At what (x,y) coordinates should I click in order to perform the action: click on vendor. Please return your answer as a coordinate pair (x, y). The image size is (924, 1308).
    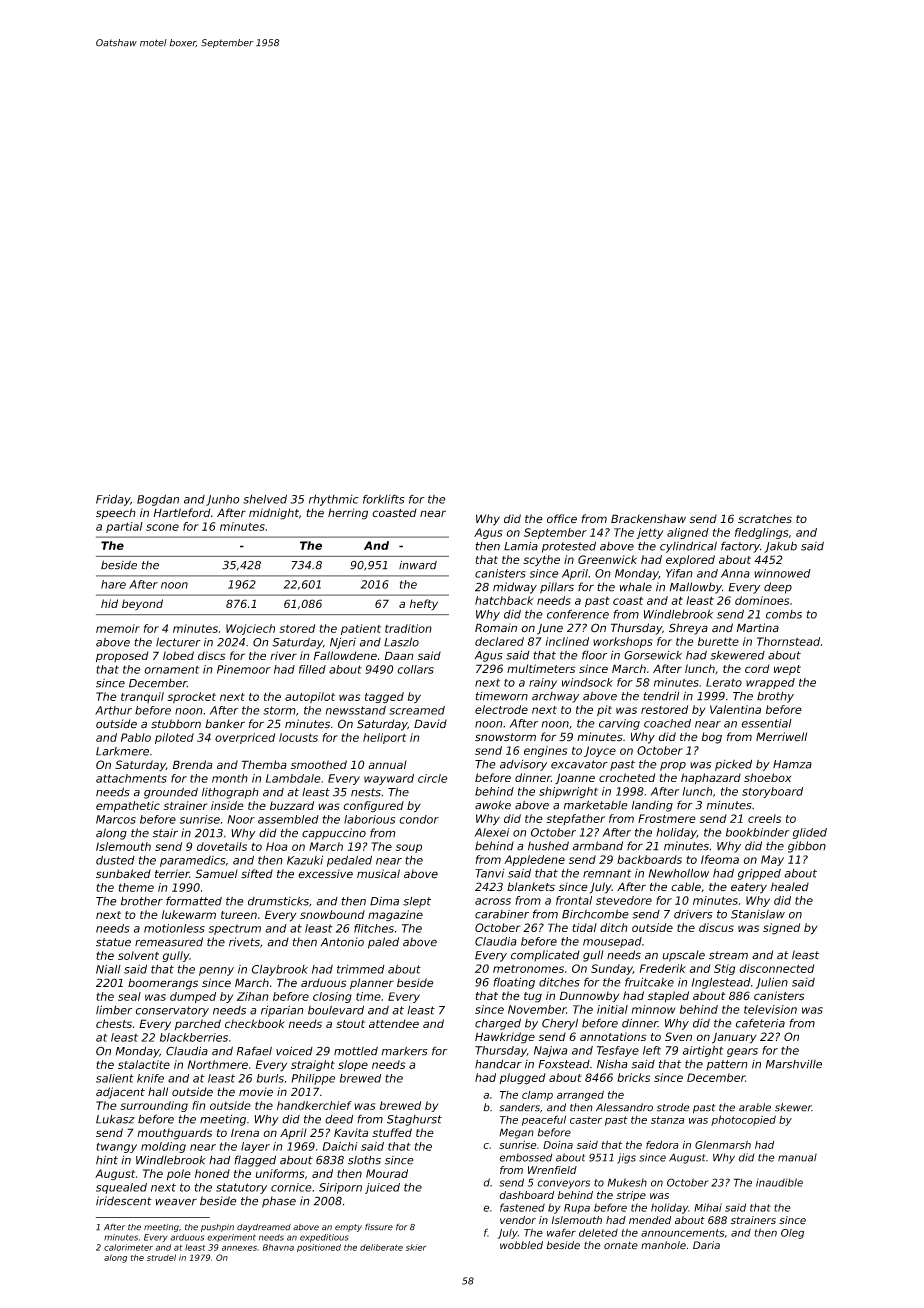
    Looking at the image, I should click on (518, 1220).
